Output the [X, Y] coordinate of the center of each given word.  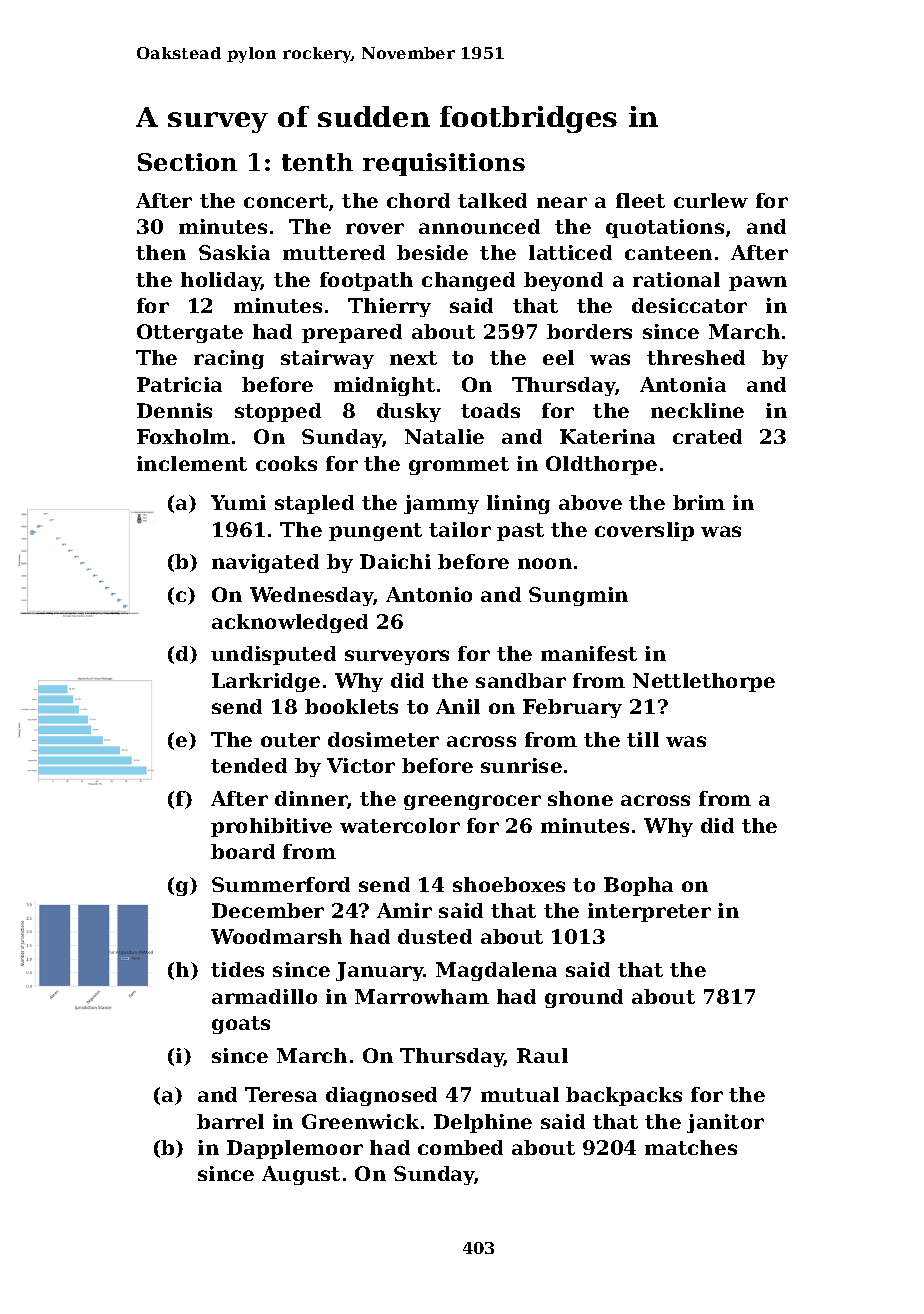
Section [187, 162]
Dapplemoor [295, 1149]
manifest [589, 653]
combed [460, 1147]
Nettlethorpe [704, 682]
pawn [758, 283]
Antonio [429, 594]
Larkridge [266, 682]
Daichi [395, 561]
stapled [314, 504]
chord [418, 200]
